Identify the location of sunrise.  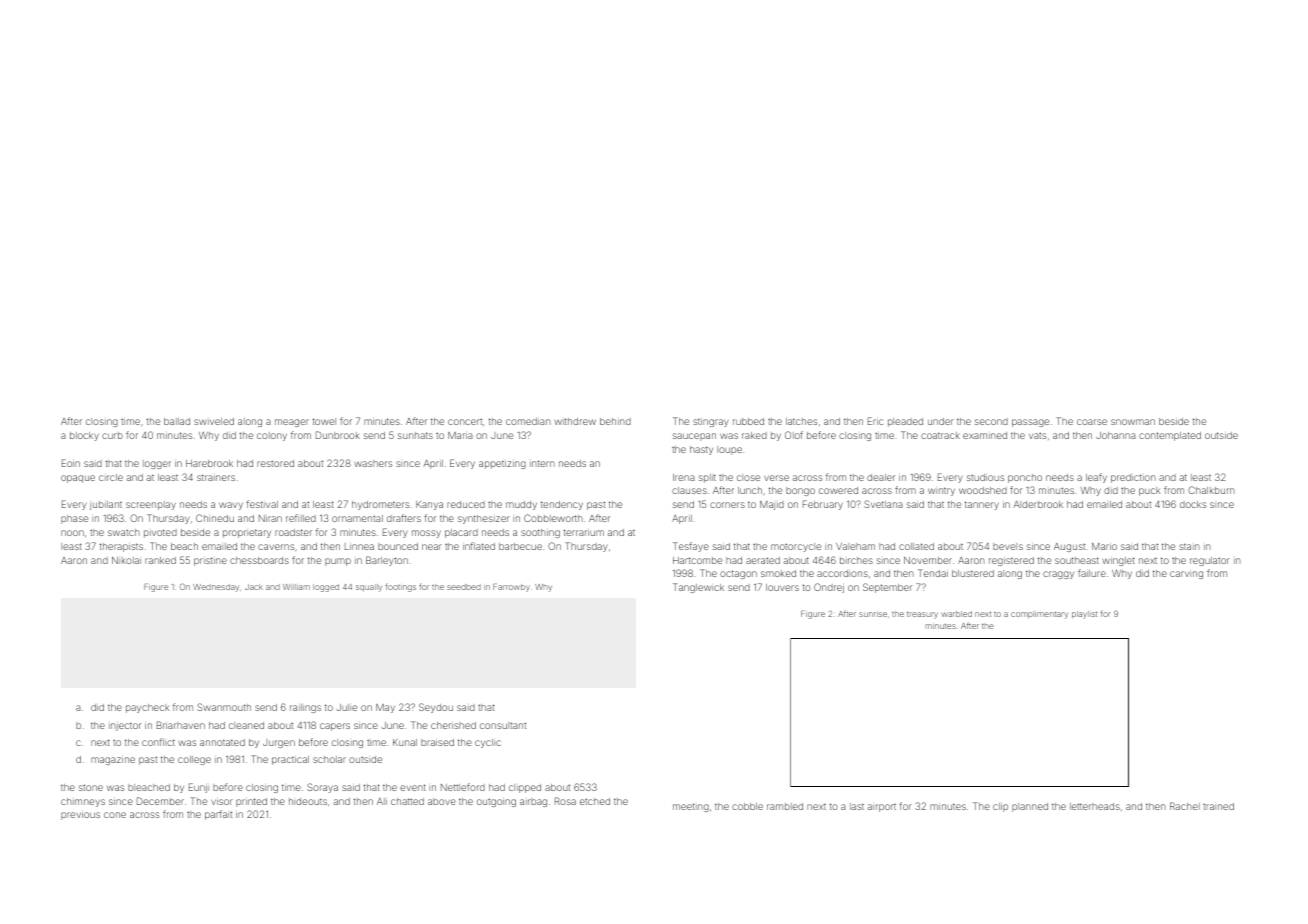
(873, 614).
